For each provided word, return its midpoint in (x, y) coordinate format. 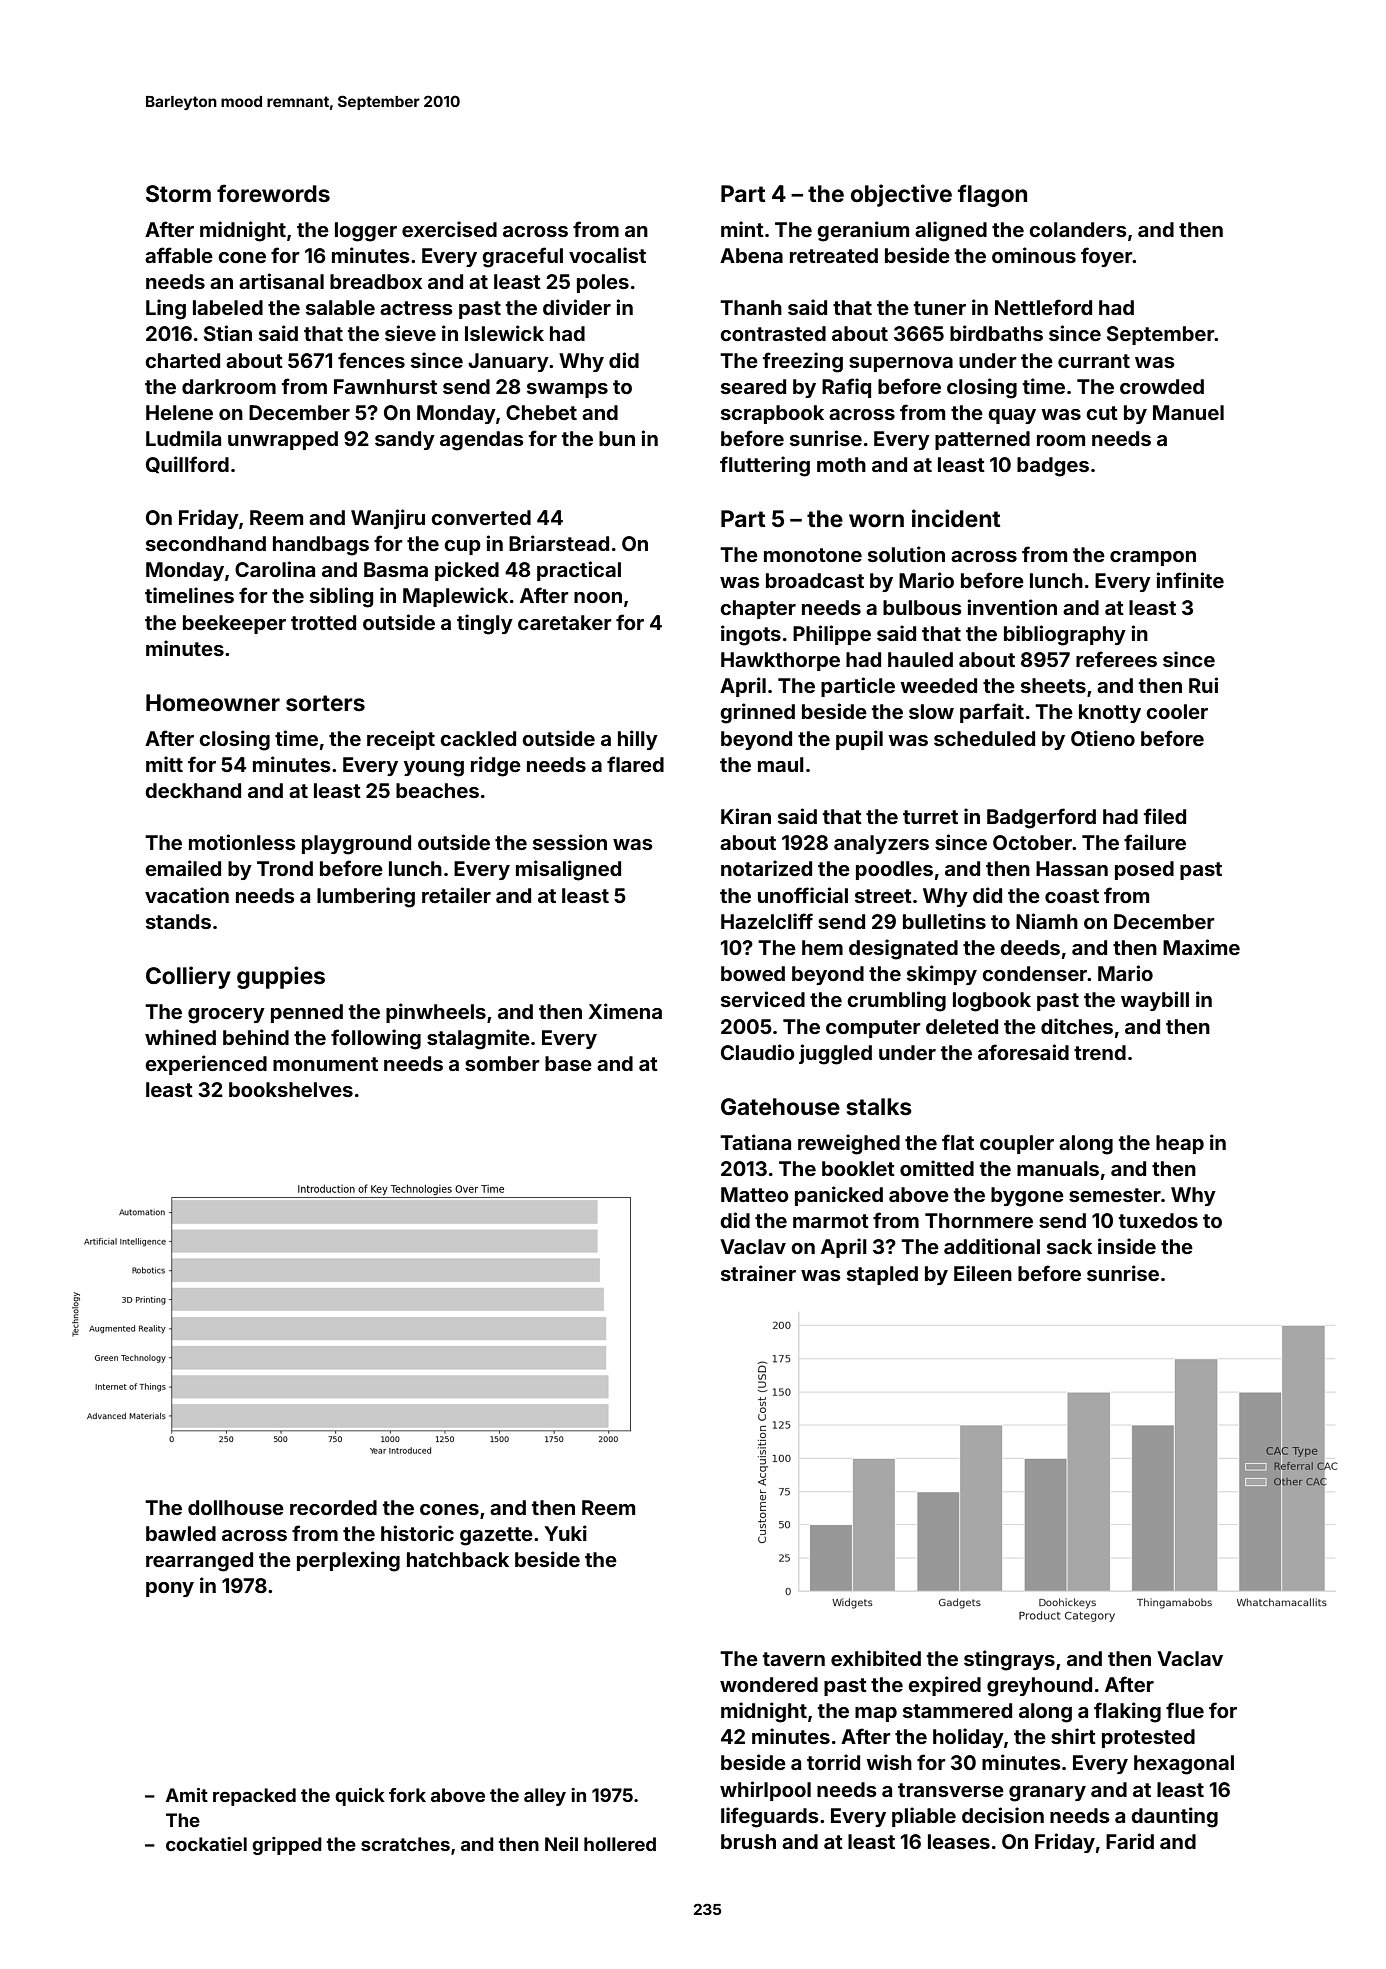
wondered (769, 1684)
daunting (1174, 1817)
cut (1102, 413)
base (568, 1063)
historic (417, 1533)
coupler (1017, 1144)
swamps (567, 390)
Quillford (187, 465)
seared (753, 386)
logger (366, 232)
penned (307, 1013)
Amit (187, 1795)
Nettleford (1043, 307)
